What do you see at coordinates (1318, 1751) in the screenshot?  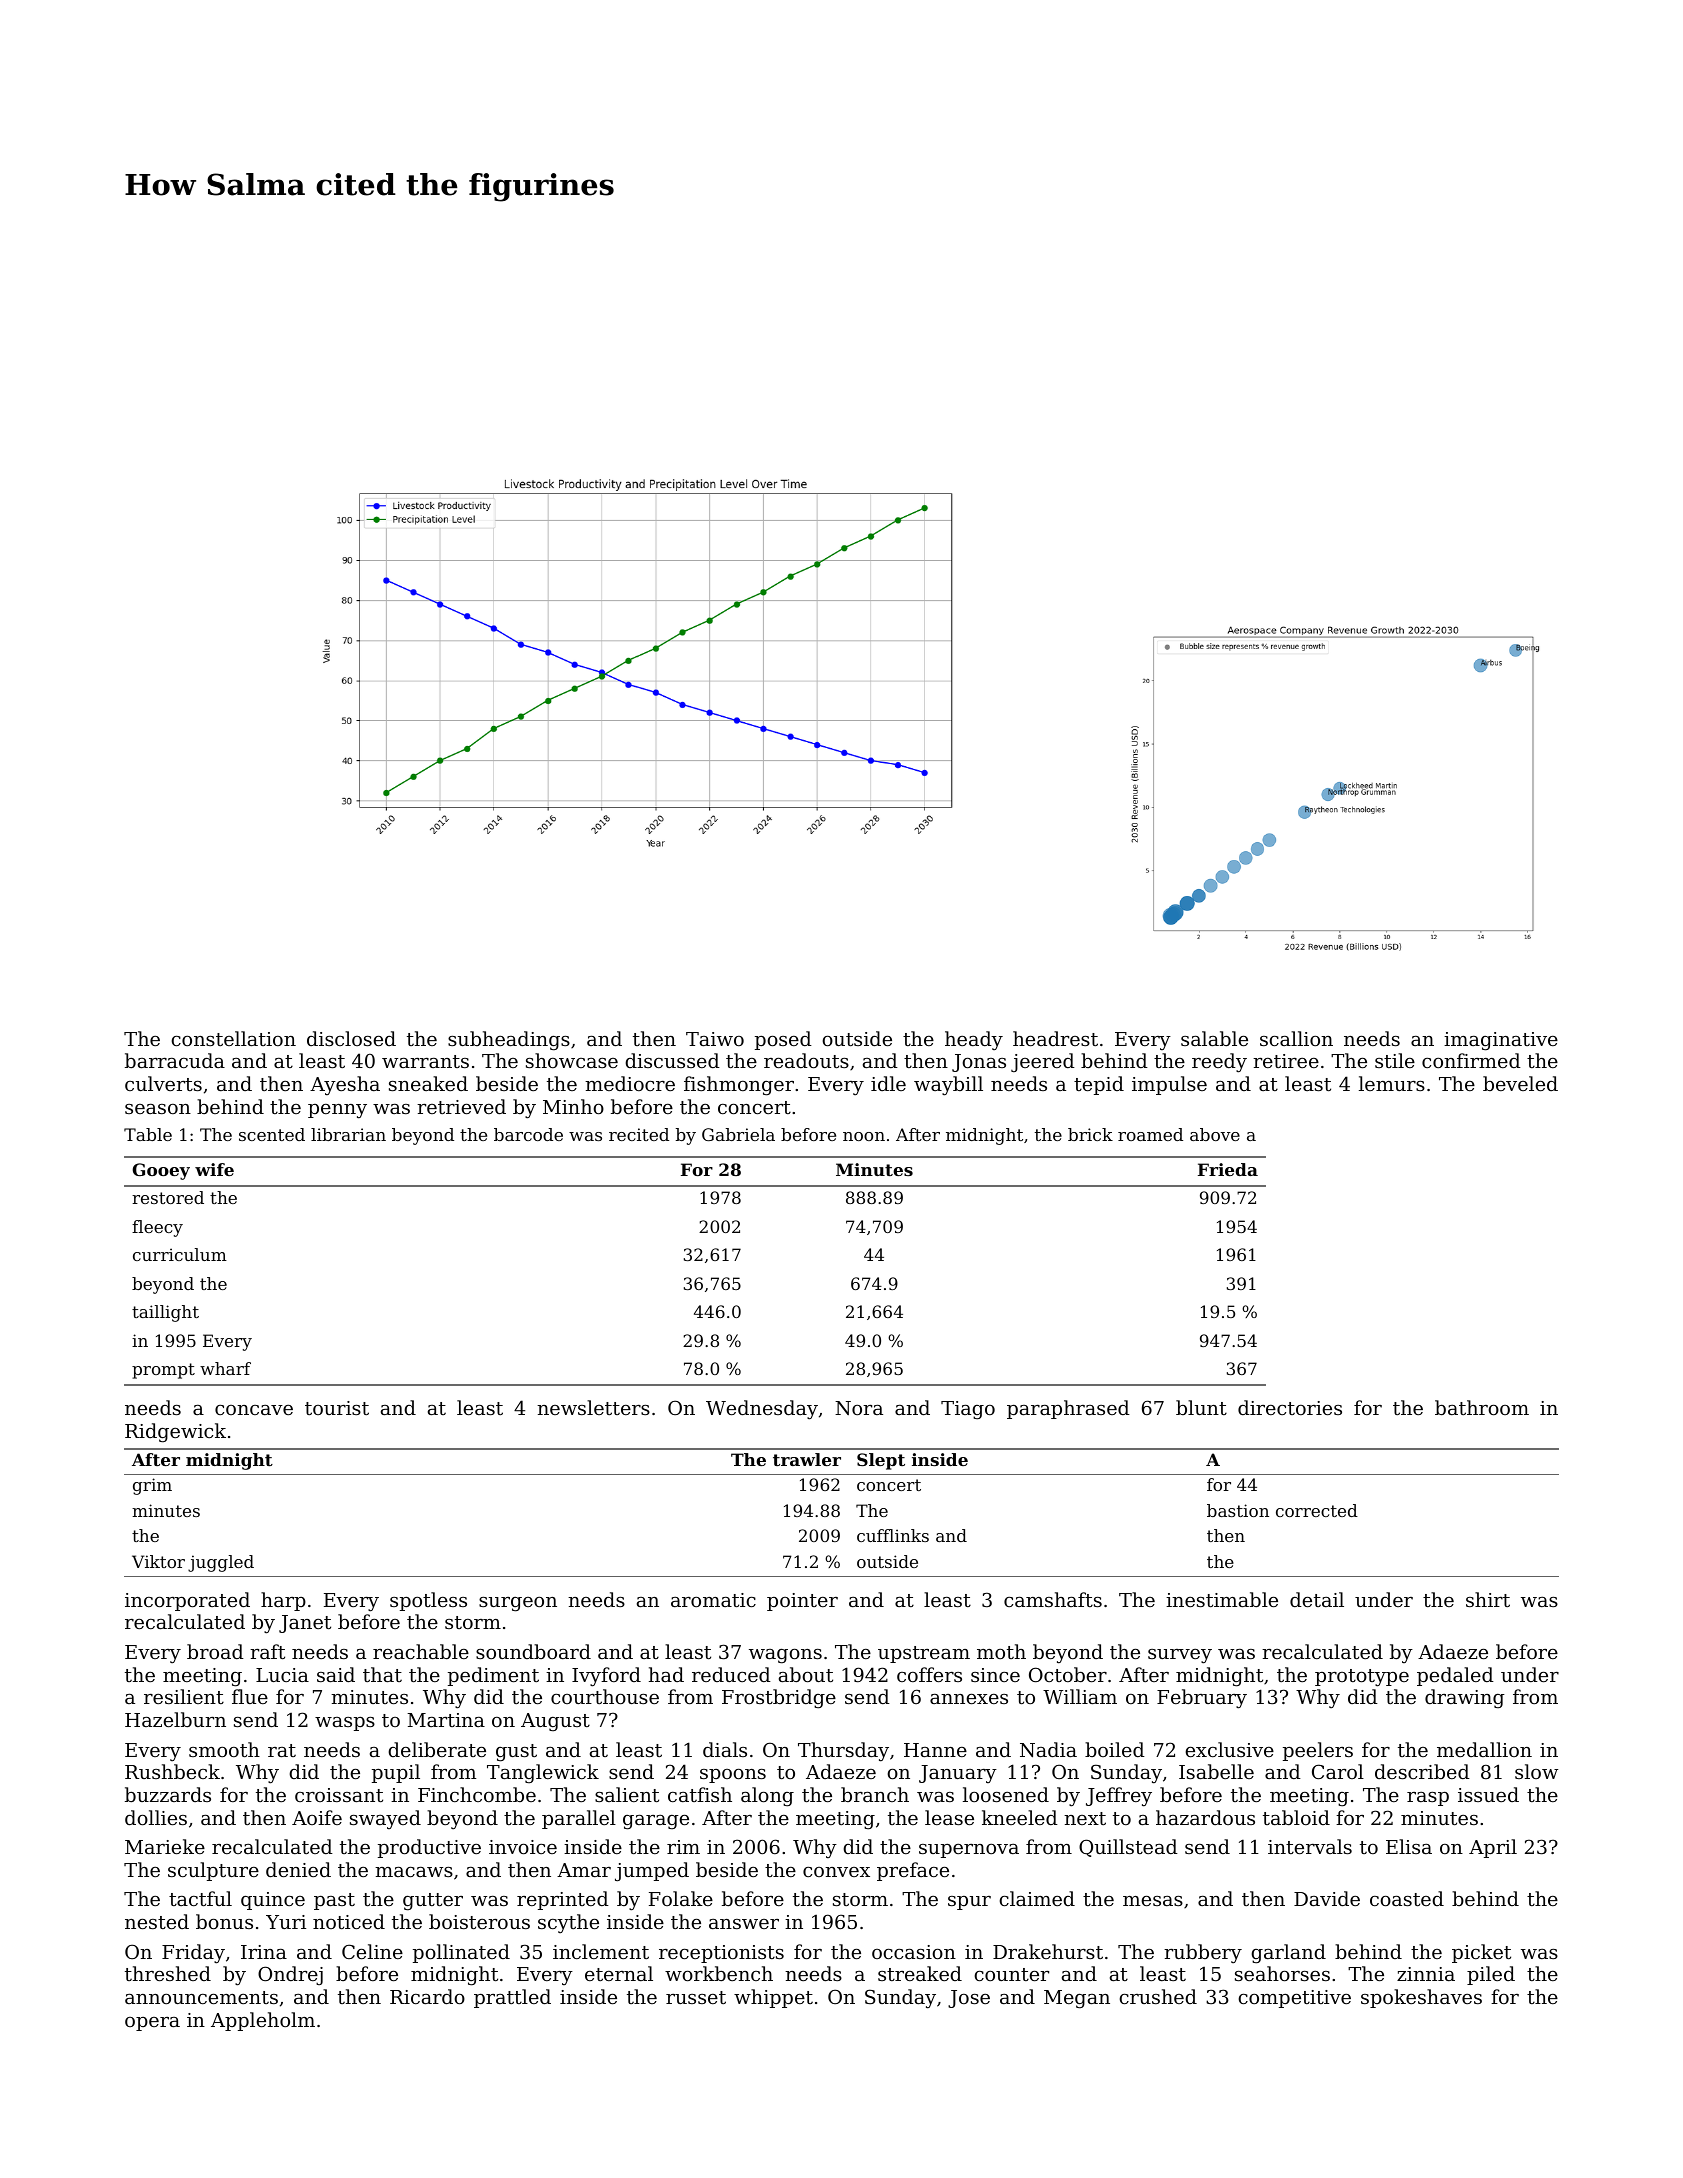 I see `peelers` at bounding box center [1318, 1751].
